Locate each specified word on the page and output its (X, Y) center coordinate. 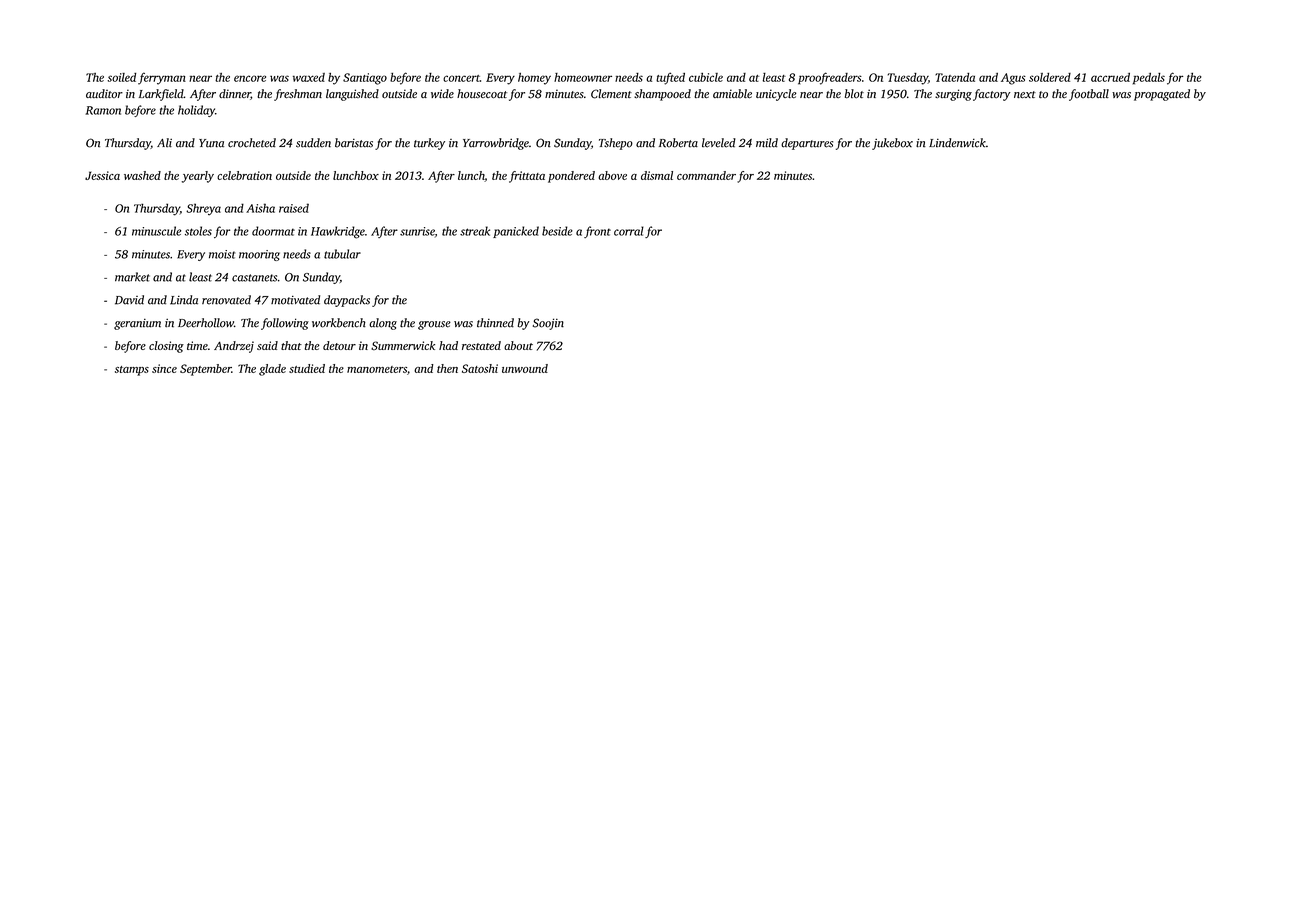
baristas (354, 143)
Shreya (203, 209)
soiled (121, 77)
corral (629, 231)
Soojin (548, 324)
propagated (1162, 95)
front (597, 232)
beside (557, 231)
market (132, 277)
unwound (525, 368)
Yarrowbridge (496, 144)
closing (166, 347)
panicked (516, 232)
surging (953, 95)
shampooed (662, 95)
